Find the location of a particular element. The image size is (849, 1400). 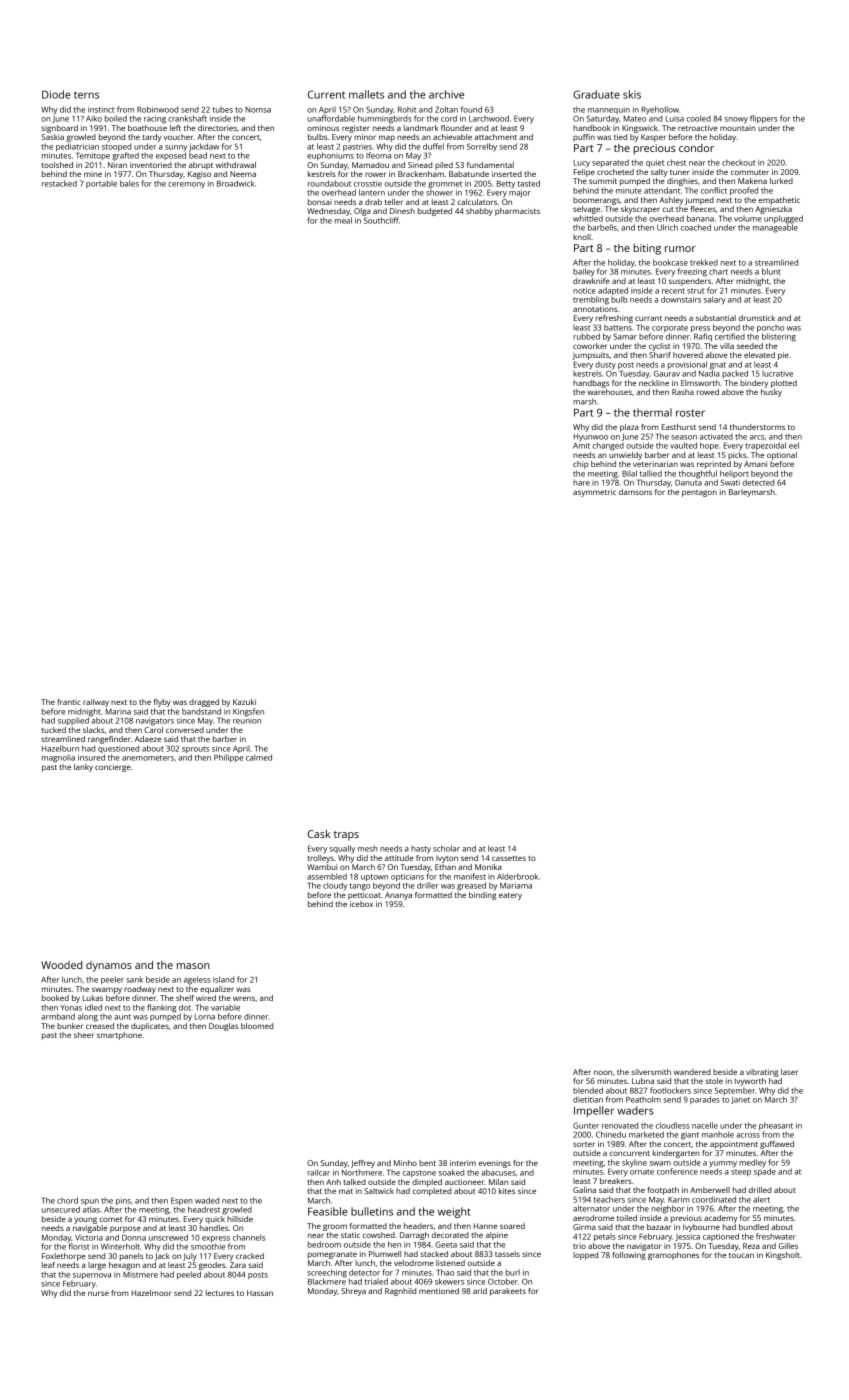

ceremony is located at coordinates (186, 185).
